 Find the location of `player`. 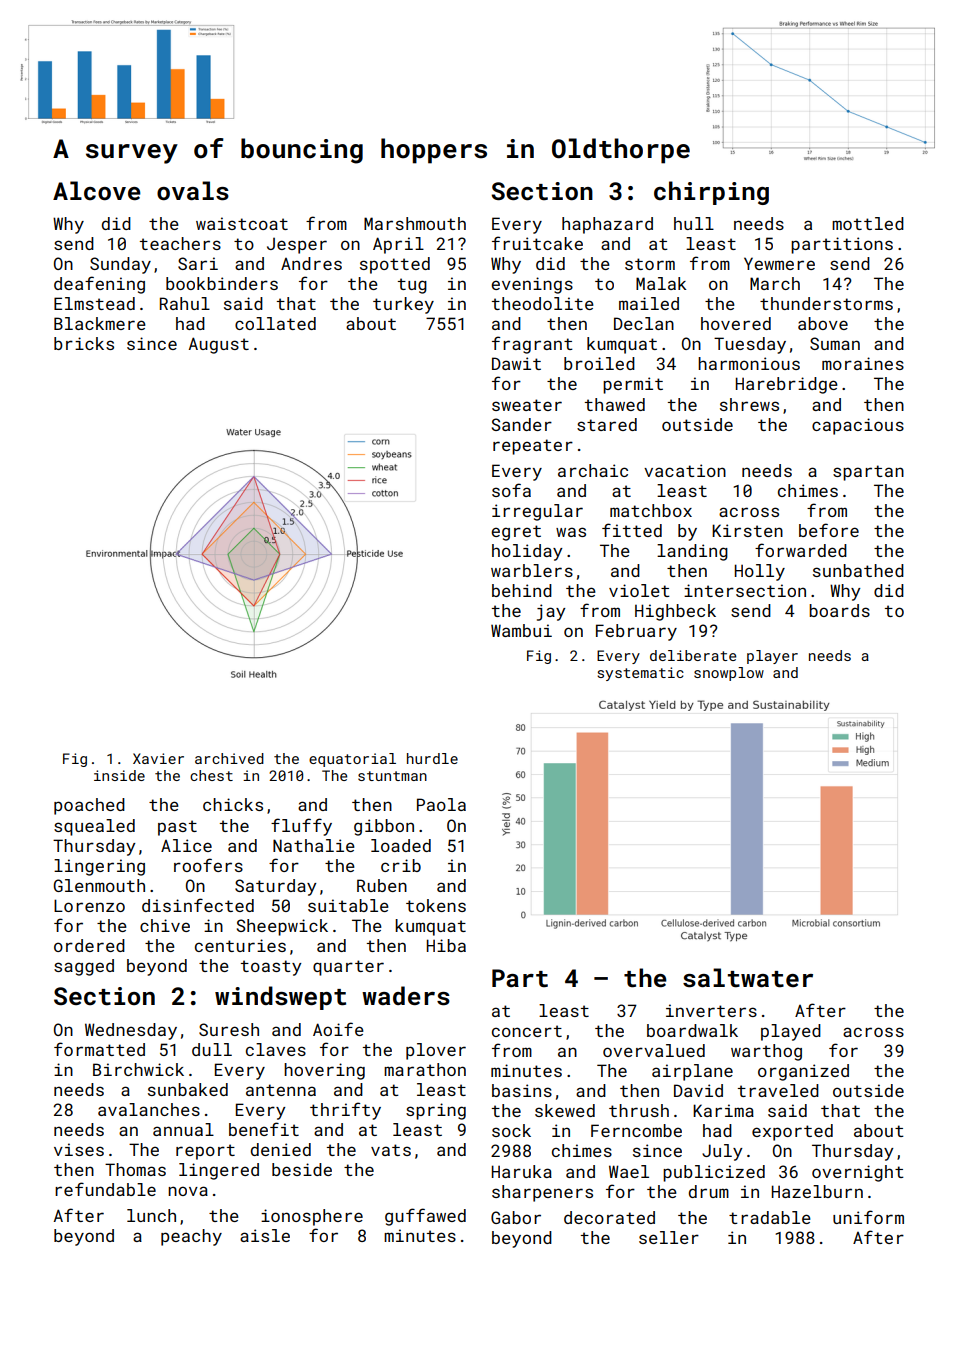

player is located at coordinates (772, 657).
